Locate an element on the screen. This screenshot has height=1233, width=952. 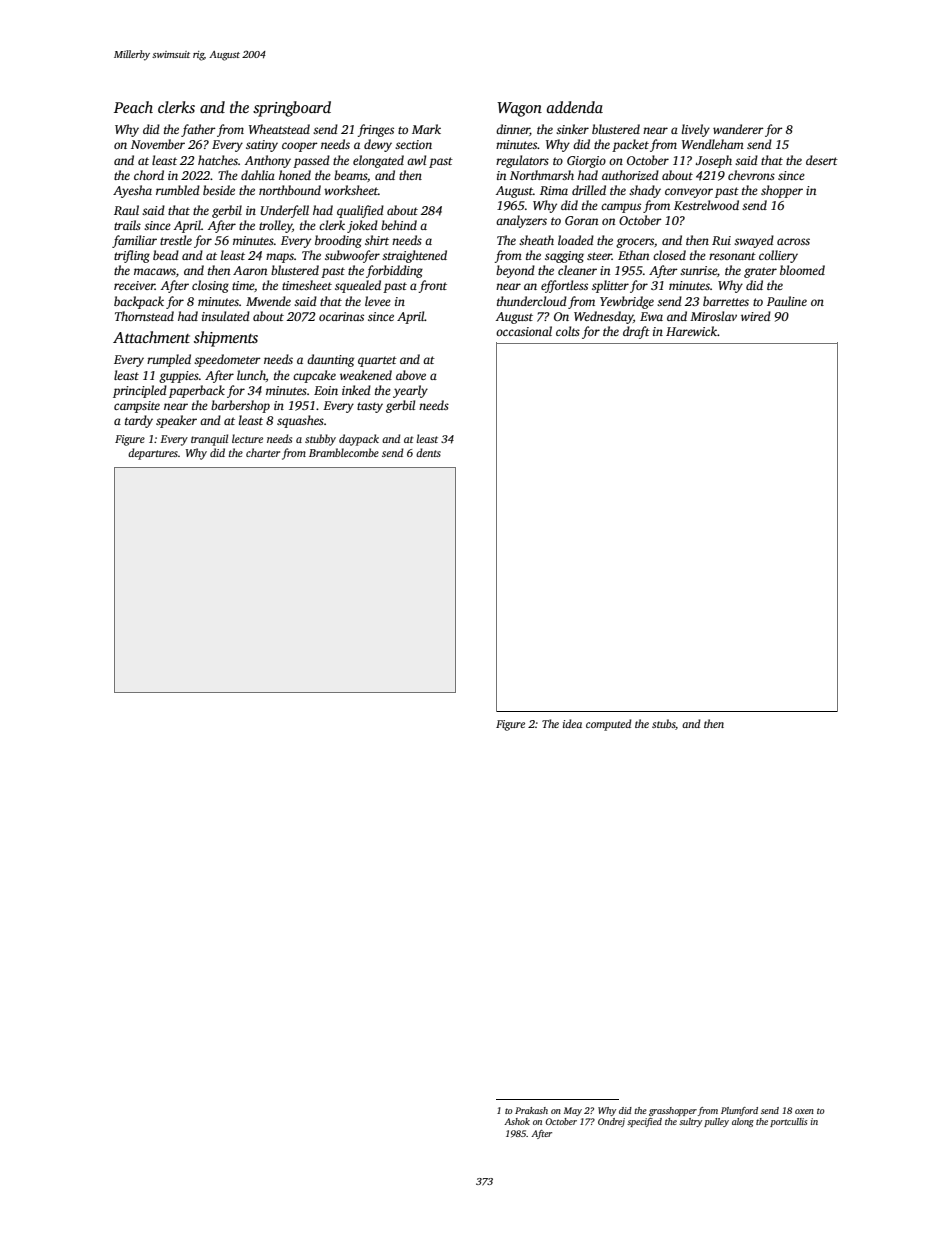
Ashok is located at coordinates (517, 1121).
